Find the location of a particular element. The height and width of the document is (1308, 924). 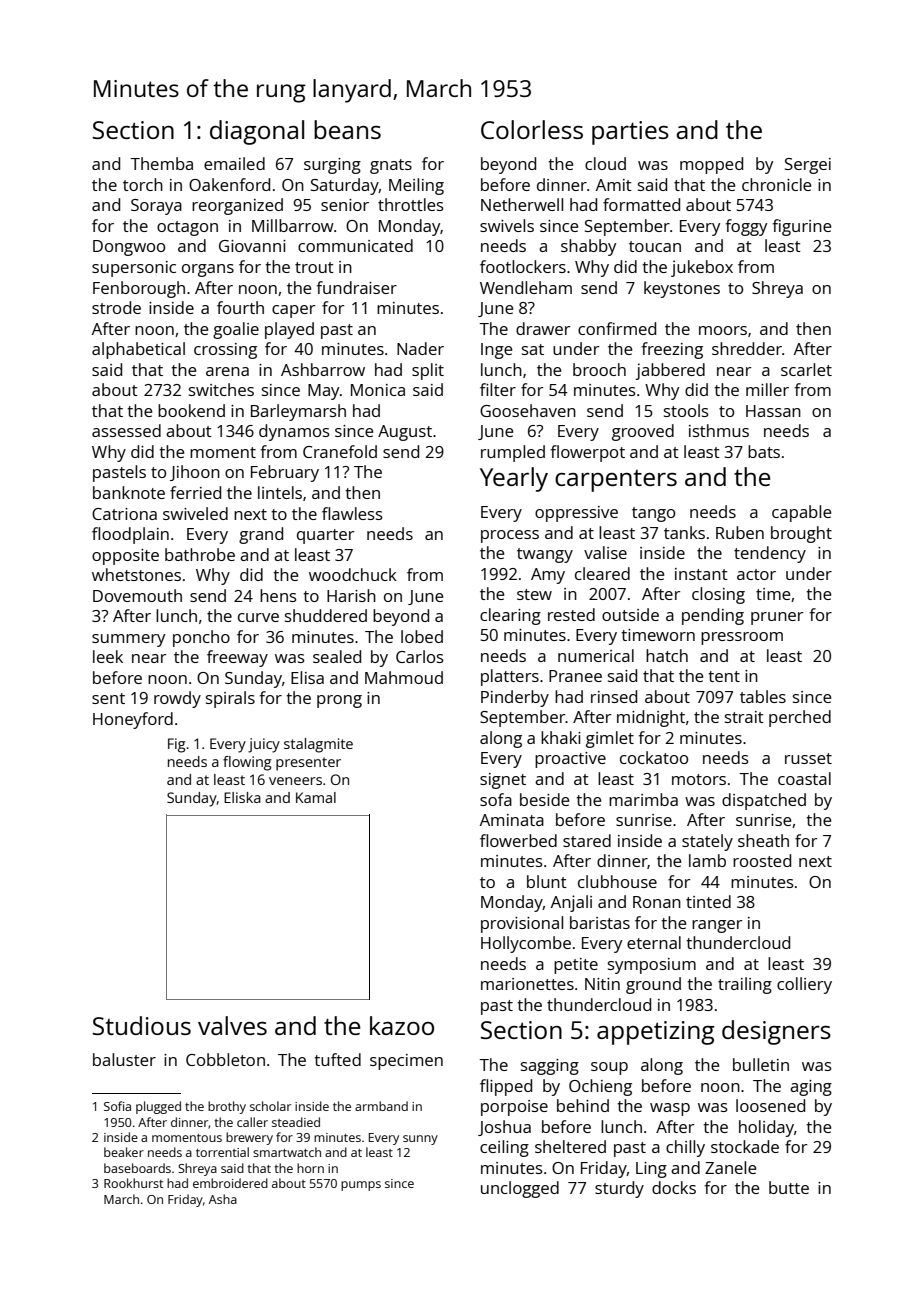

perched is located at coordinates (800, 718).
